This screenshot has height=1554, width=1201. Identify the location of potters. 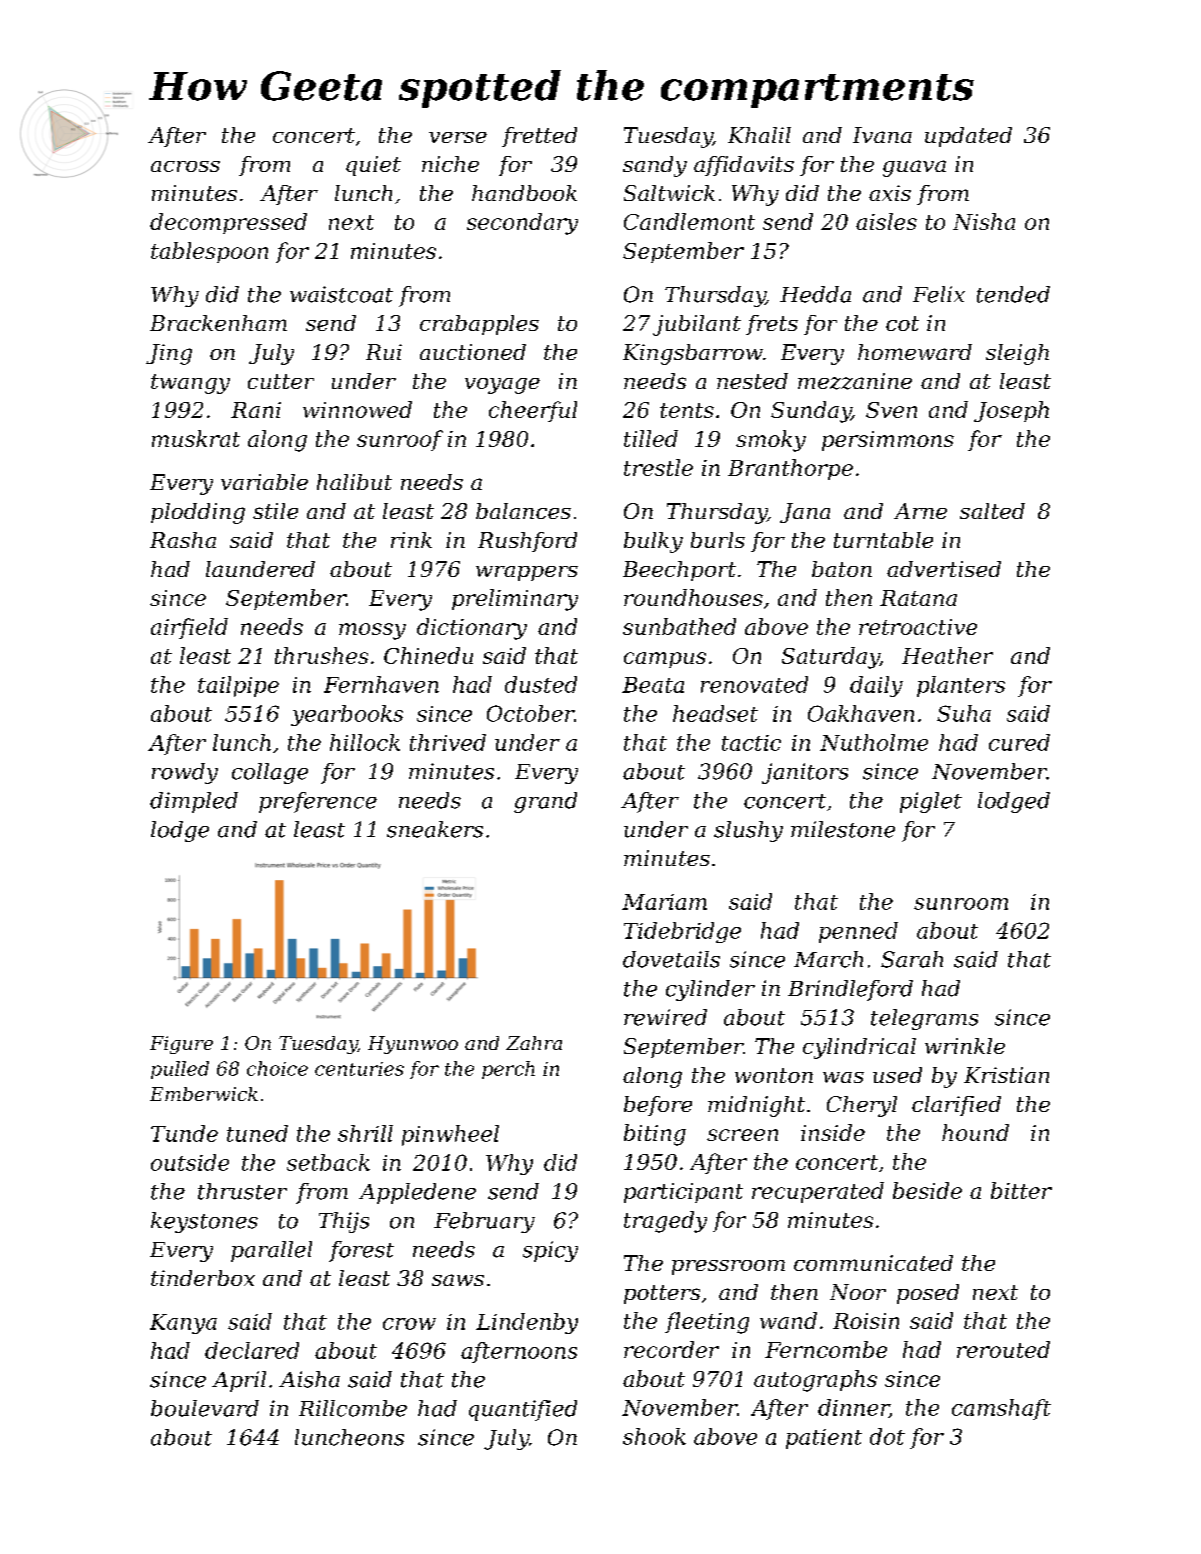
(662, 1294).
